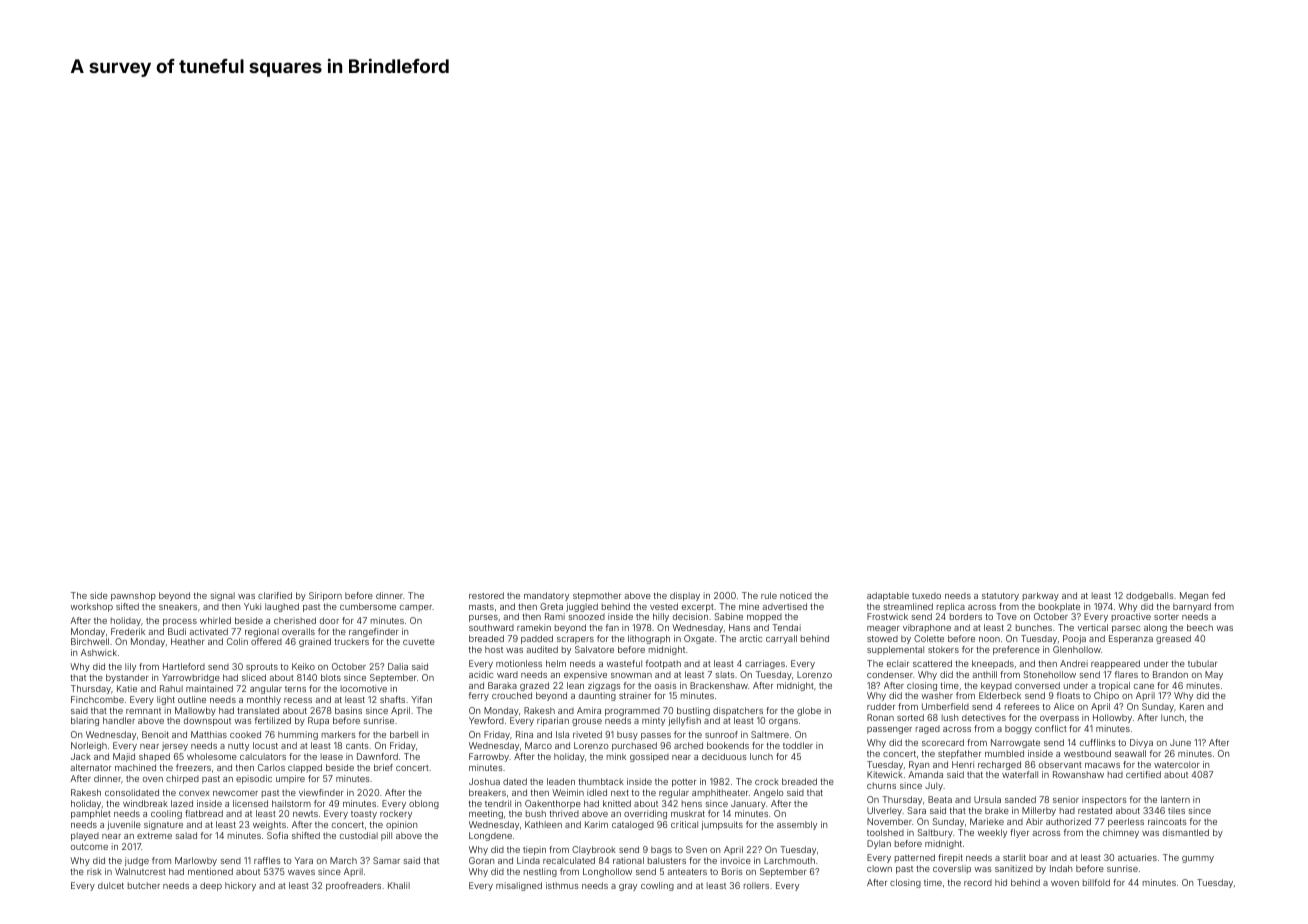 The height and width of the page is (924, 1308). What do you see at coordinates (756, 885) in the page?
I see `rollers` at bounding box center [756, 885].
